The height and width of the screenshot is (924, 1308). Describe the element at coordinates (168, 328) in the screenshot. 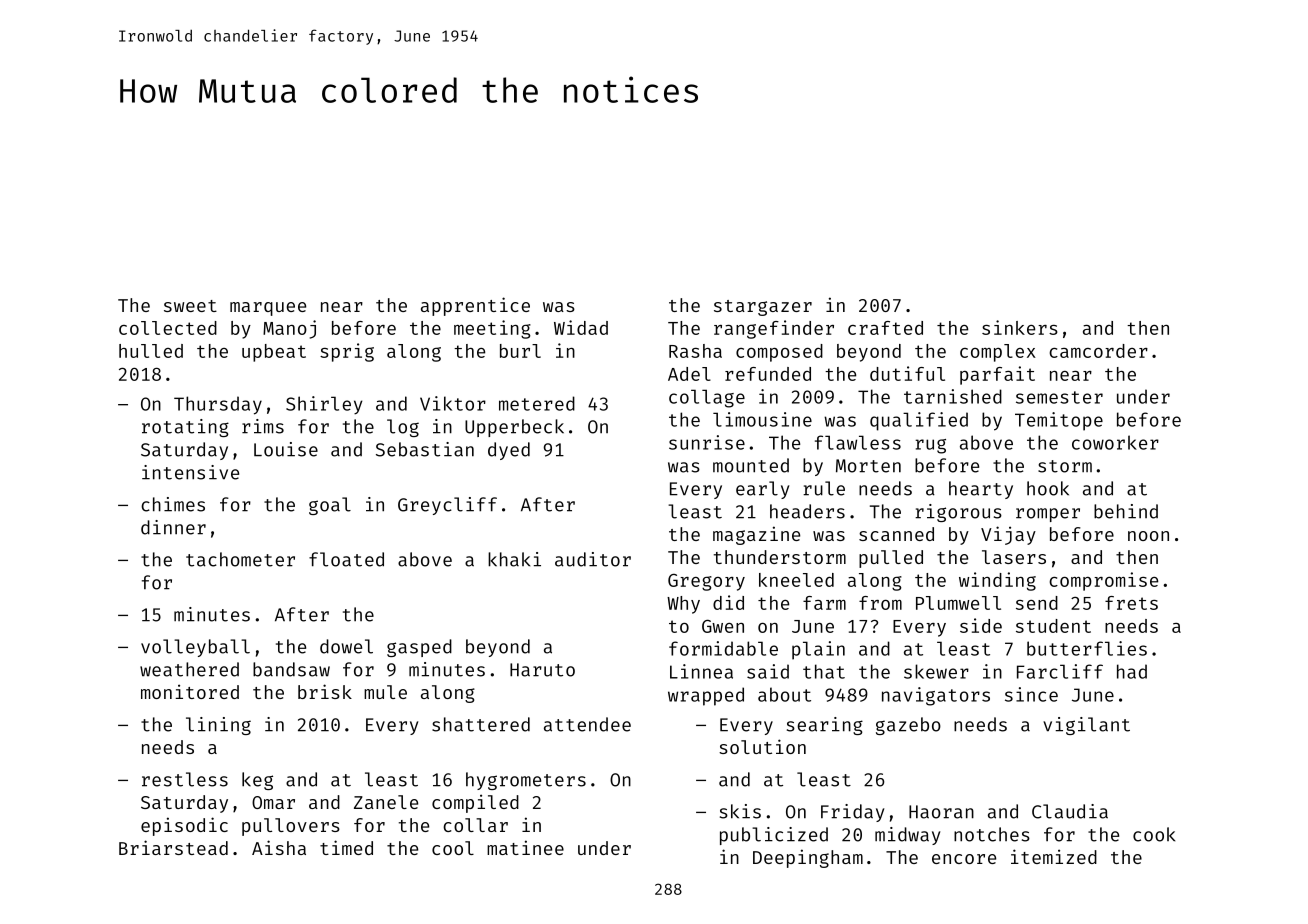

I see `collected` at that location.
